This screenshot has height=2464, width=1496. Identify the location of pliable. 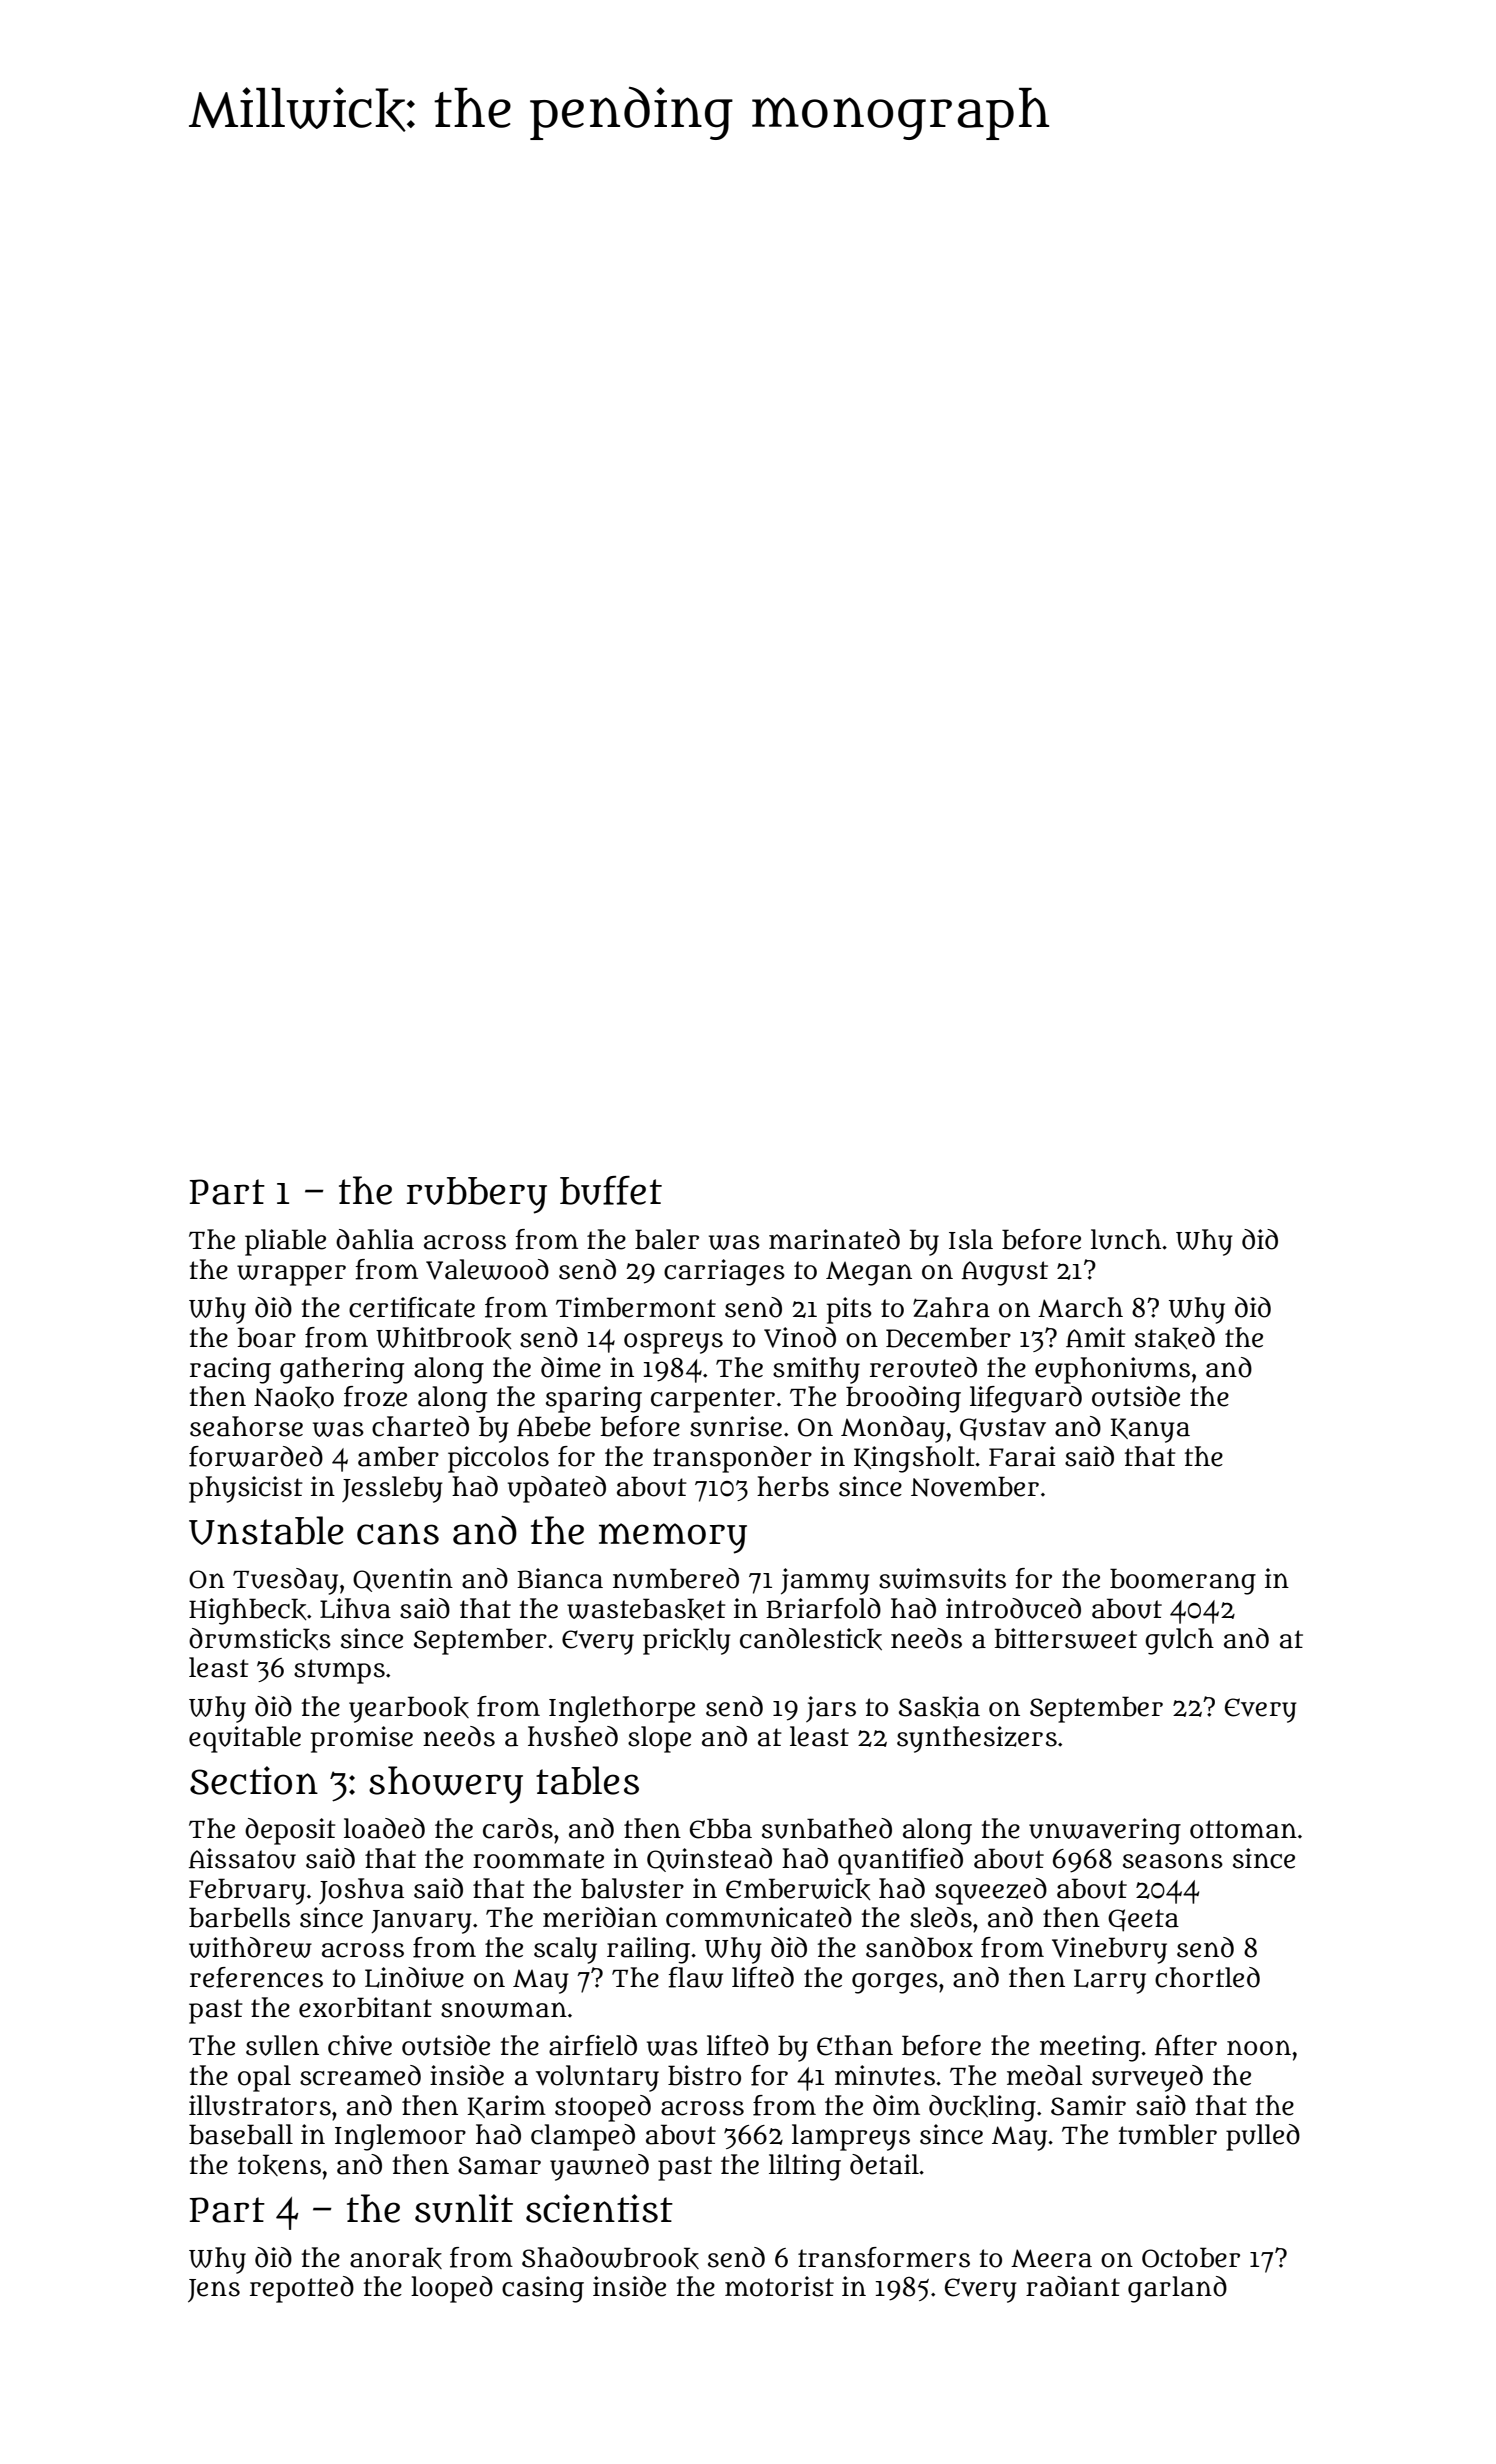
(285, 1242).
